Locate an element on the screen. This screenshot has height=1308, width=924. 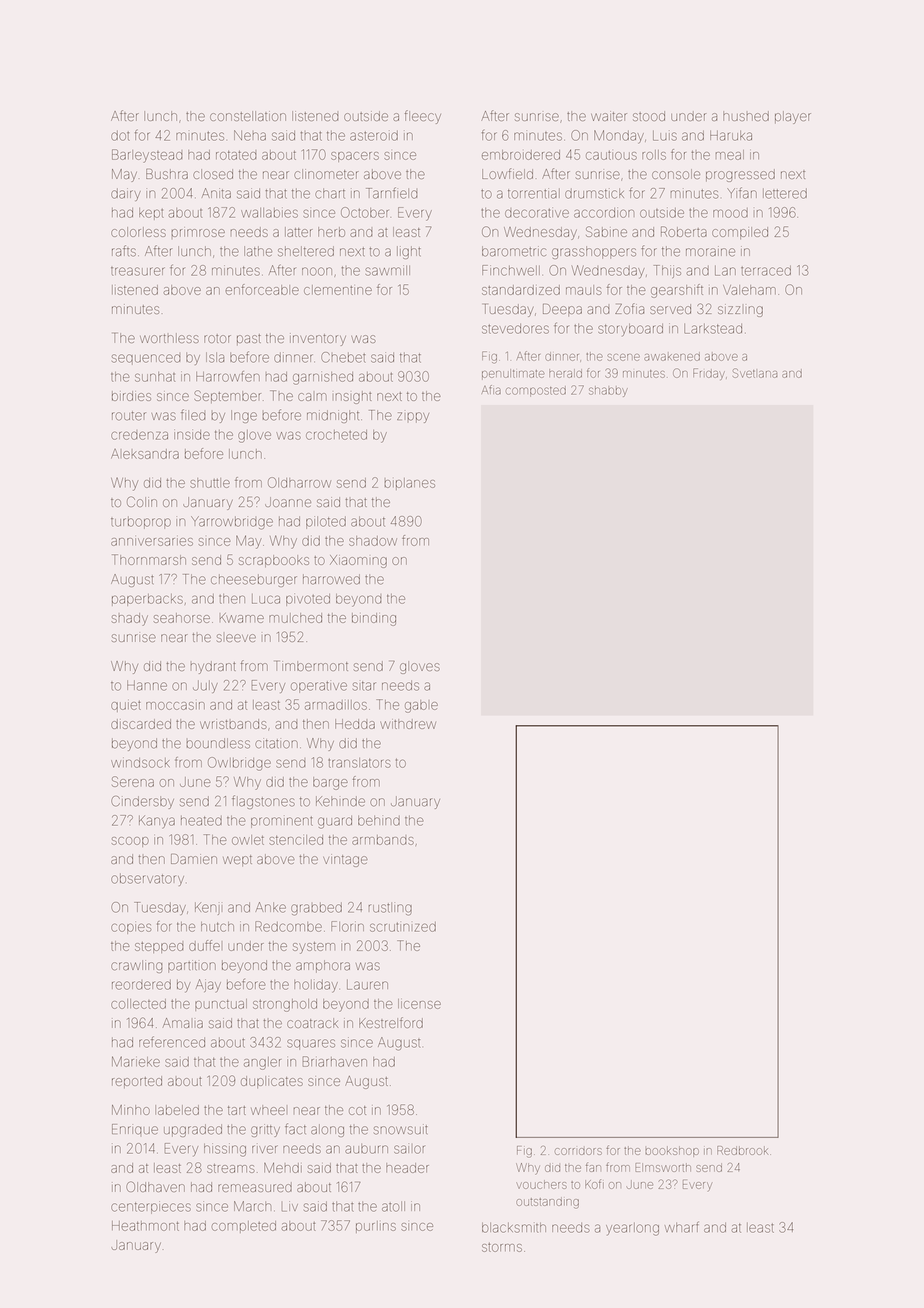
Redbrook is located at coordinates (742, 1150).
